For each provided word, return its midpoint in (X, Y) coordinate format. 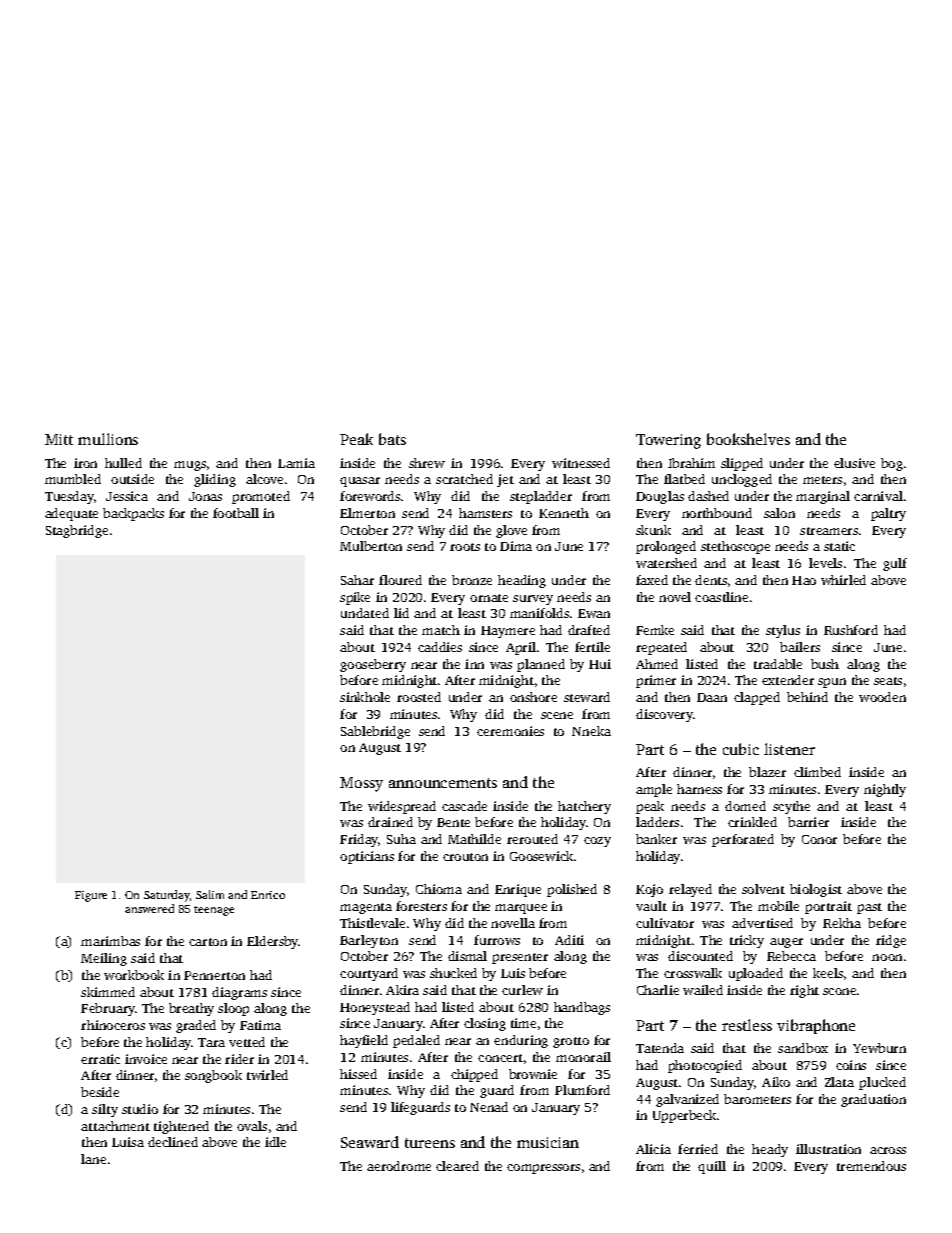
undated (365, 613)
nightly (885, 790)
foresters (421, 906)
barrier (808, 822)
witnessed (581, 463)
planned (541, 665)
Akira (402, 990)
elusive (854, 463)
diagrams (239, 993)
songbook (213, 1076)
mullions (108, 439)
